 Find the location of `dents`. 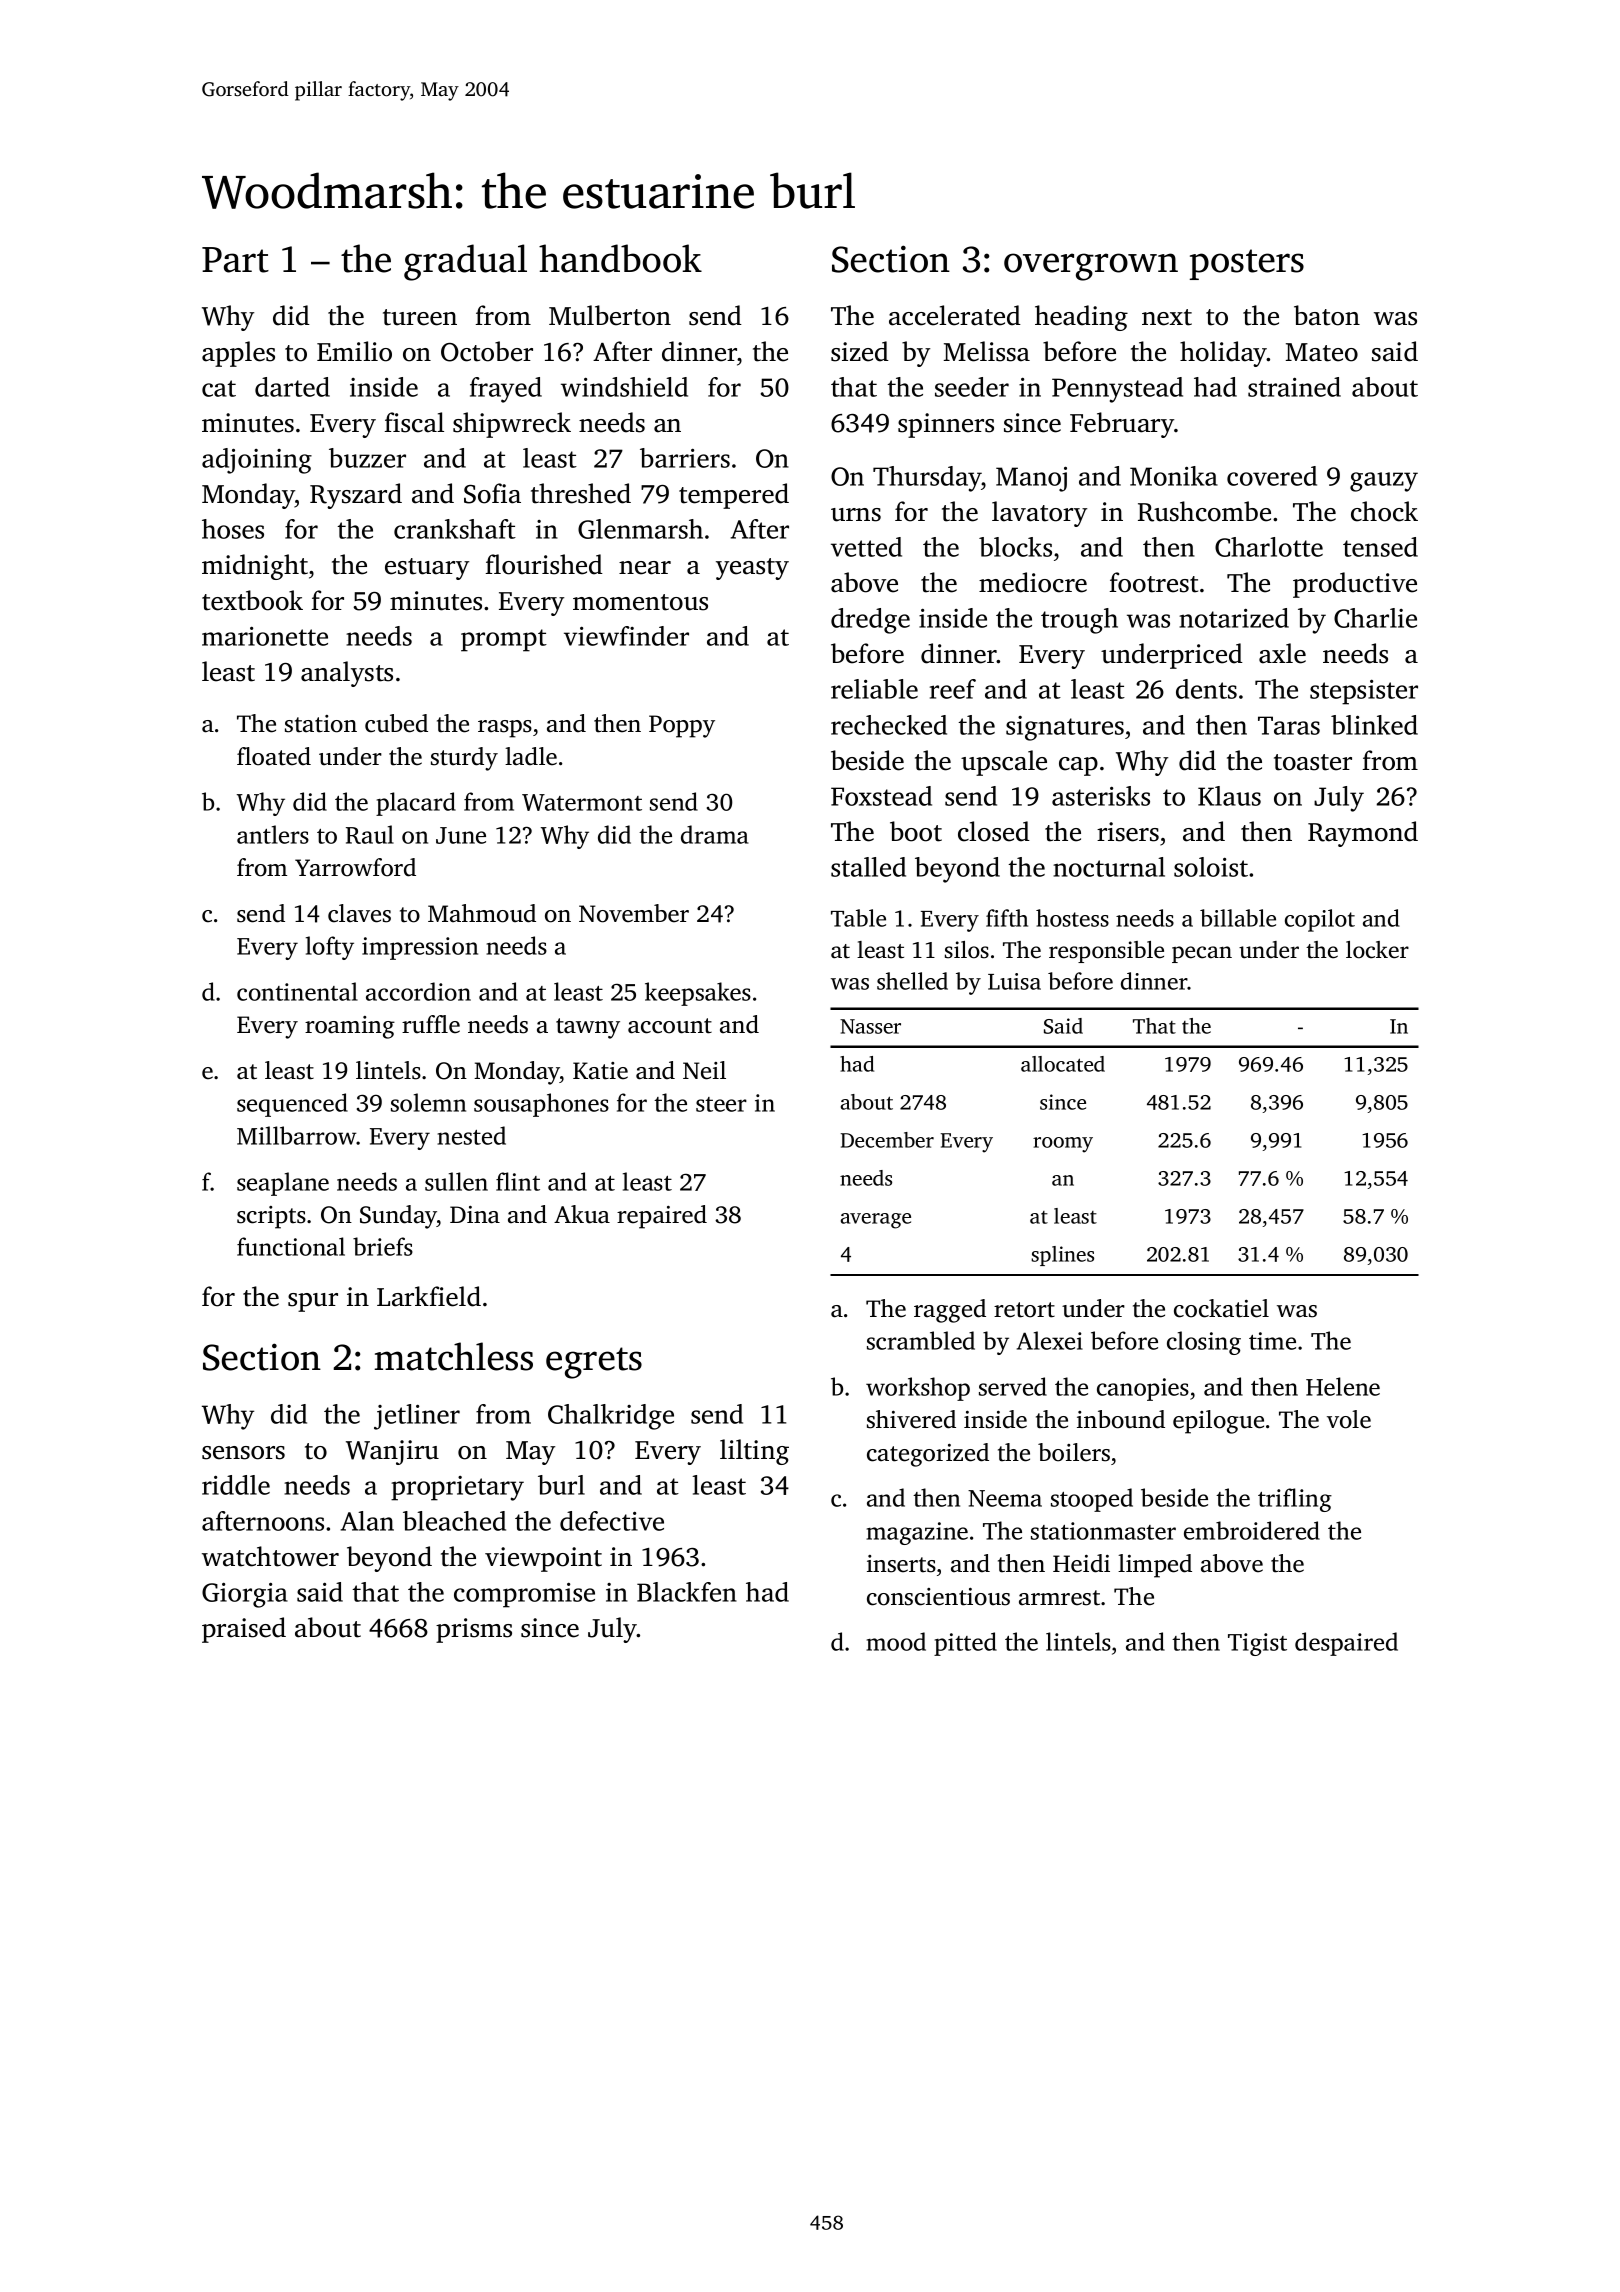

dents is located at coordinates (1206, 689).
